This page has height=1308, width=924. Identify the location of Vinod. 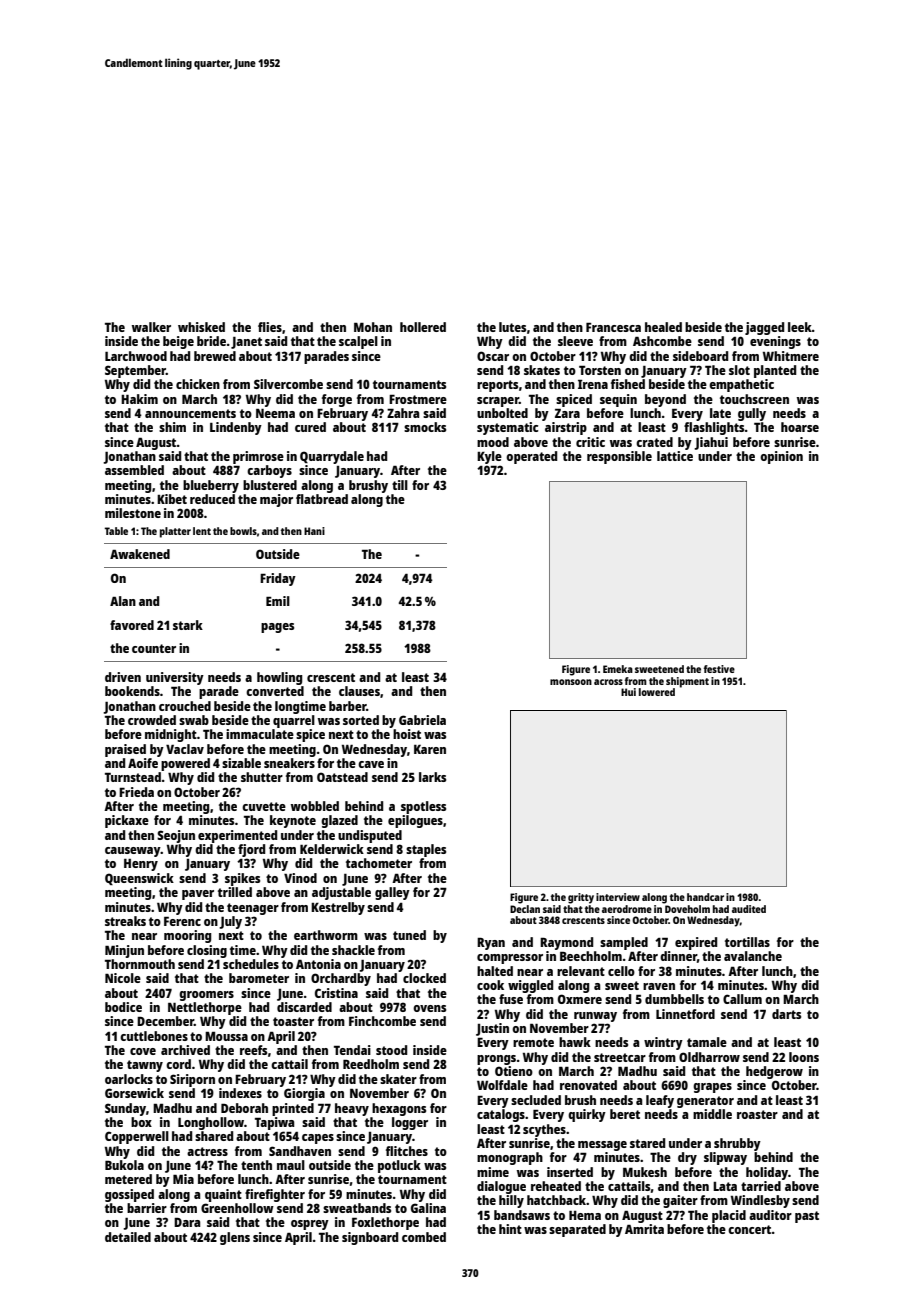
(300, 878).
